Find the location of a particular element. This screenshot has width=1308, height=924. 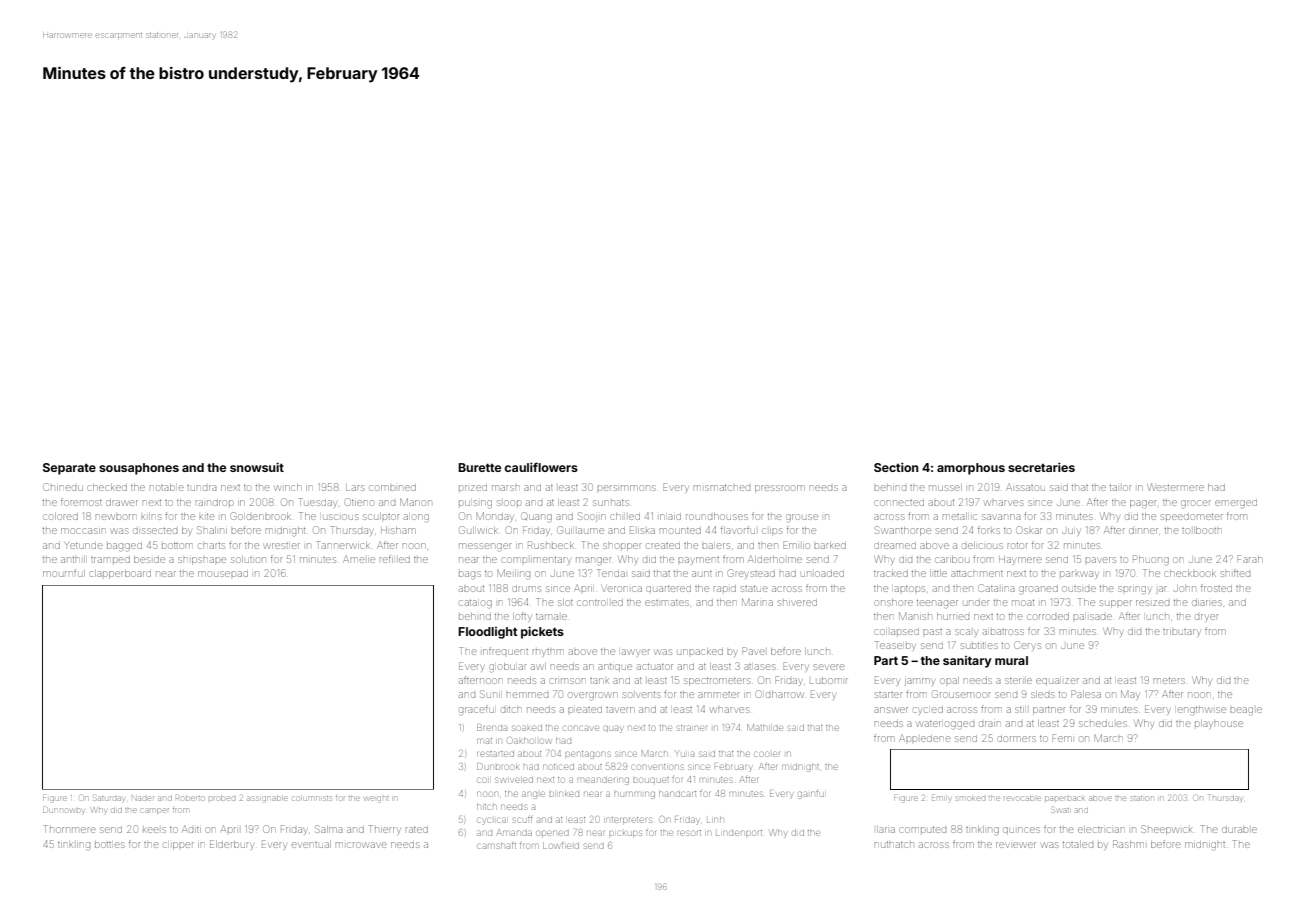

snowsuit is located at coordinates (257, 467).
